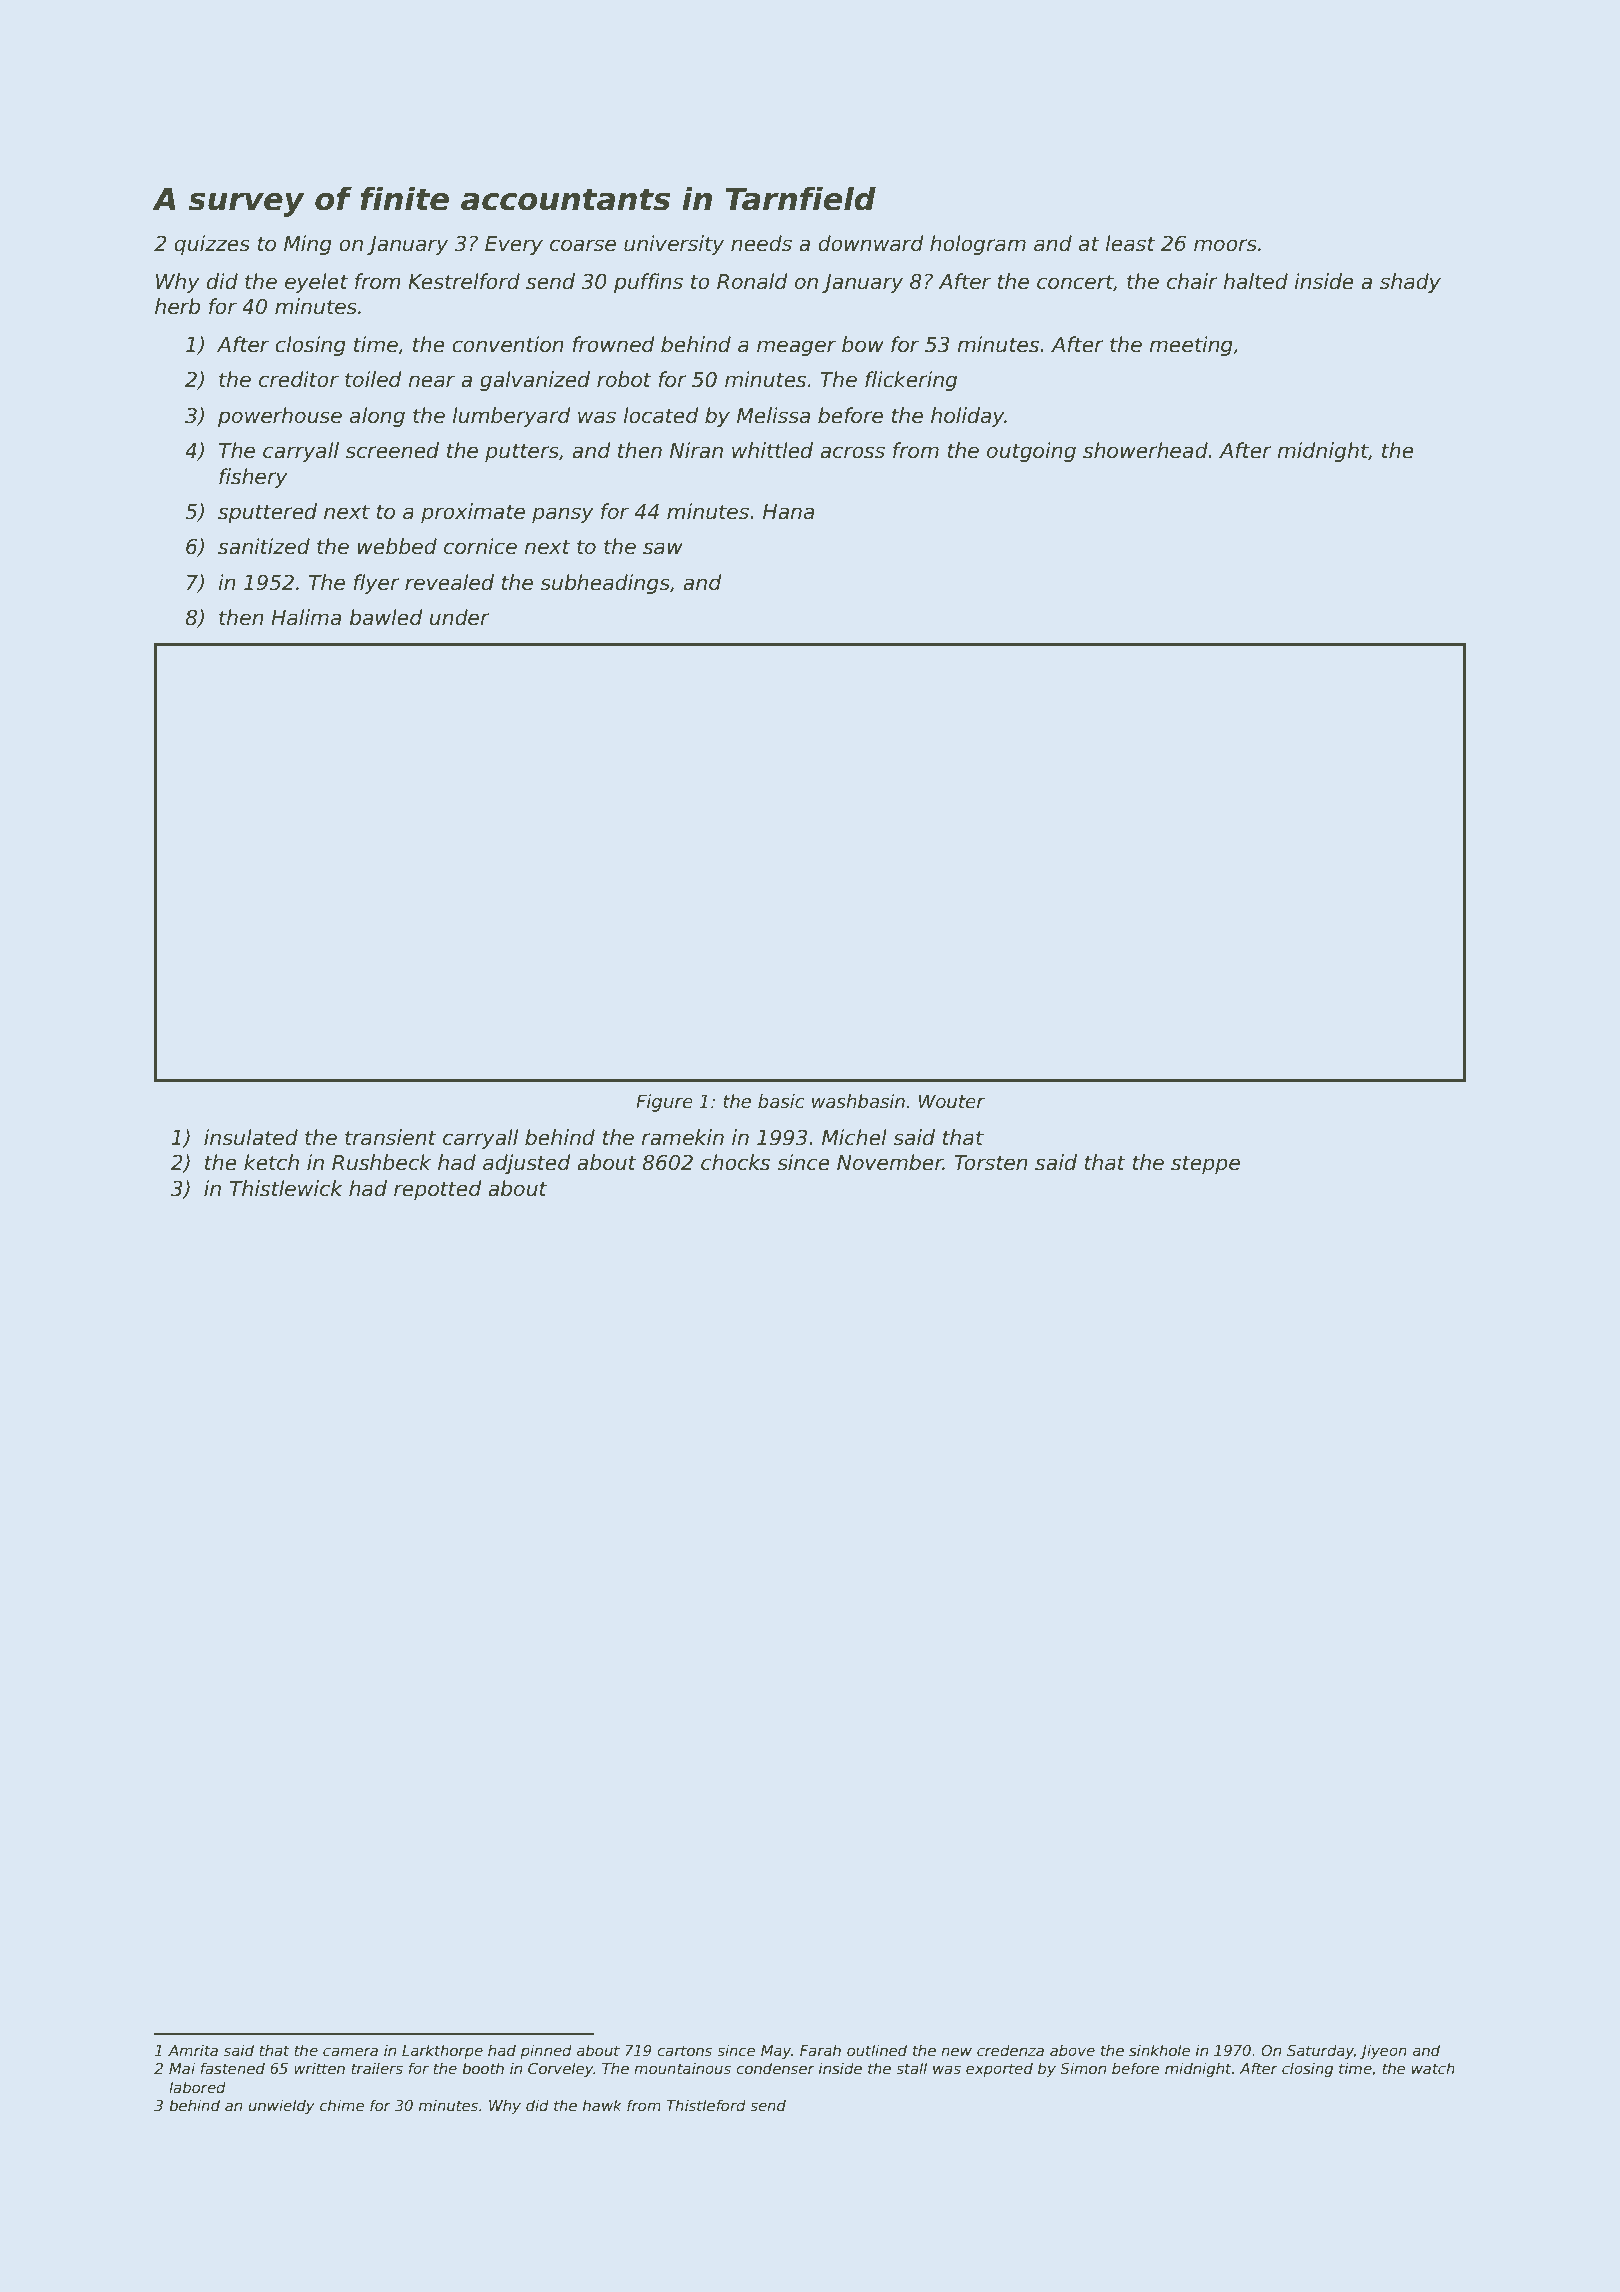 The image size is (1620, 2292). What do you see at coordinates (1205, 1164) in the image?
I see `steppe` at bounding box center [1205, 1164].
